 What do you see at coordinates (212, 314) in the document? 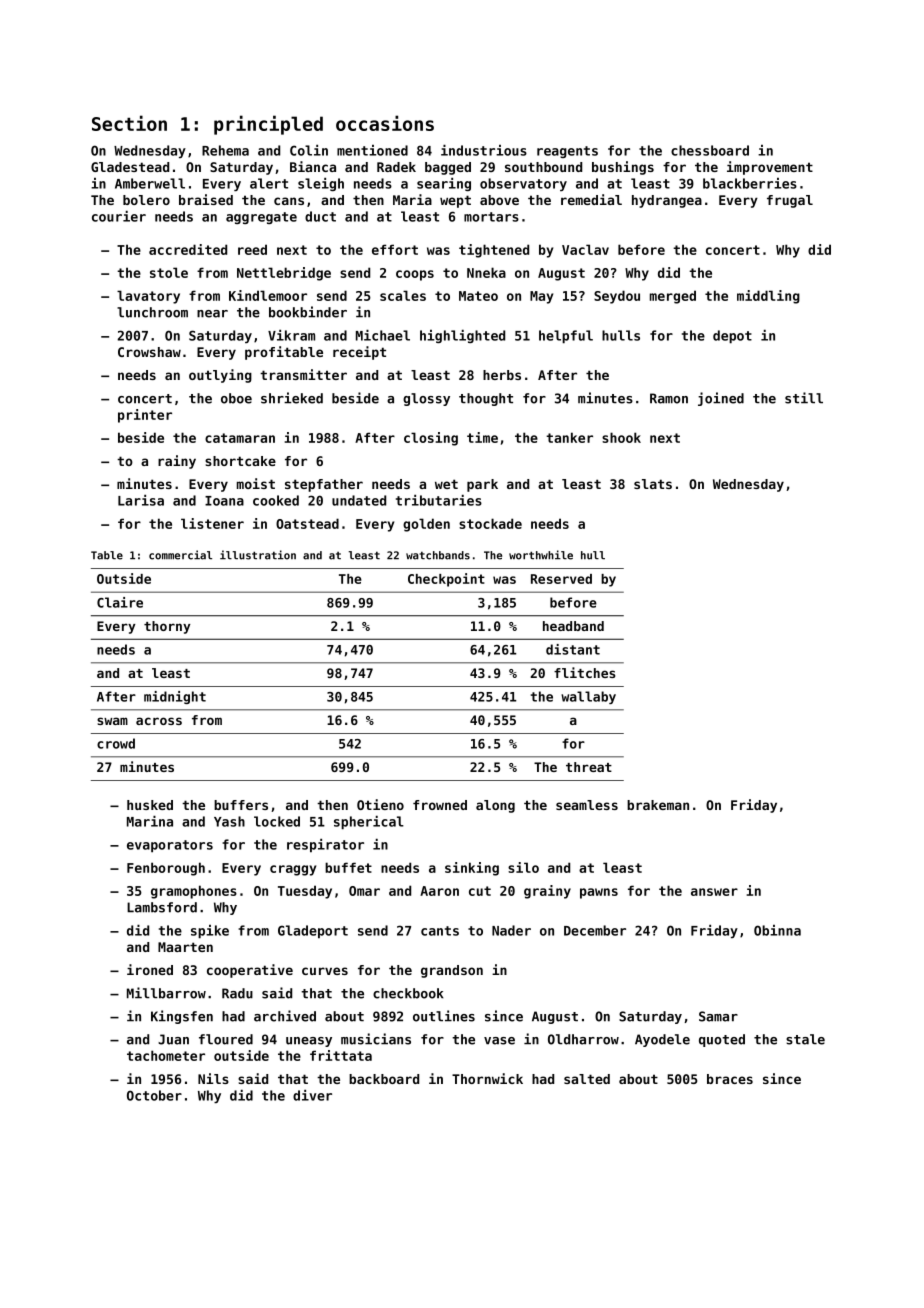
I see `near` at bounding box center [212, 314].
